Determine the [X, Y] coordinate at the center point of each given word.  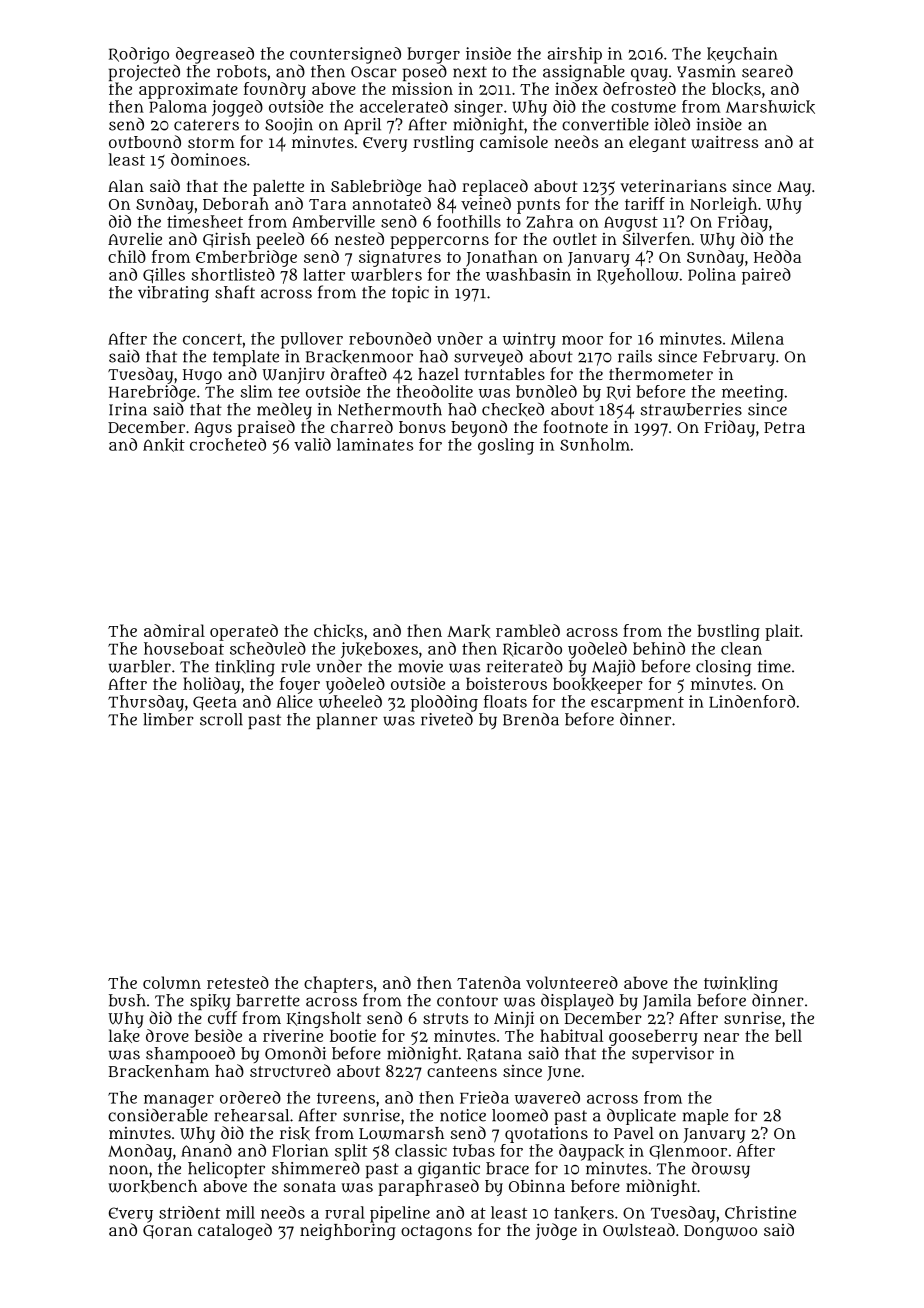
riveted [447, 719]
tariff [645, 203]
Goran [167, 1232]
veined [486, 203]
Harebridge [152, 393]
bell [788, 1035]
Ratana [494, 1054]
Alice [295, 701]
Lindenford [752, 701]
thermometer [661, 374]
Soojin [289, 126]
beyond [479, 428]
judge [556, 1231]
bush [127, 1000]
